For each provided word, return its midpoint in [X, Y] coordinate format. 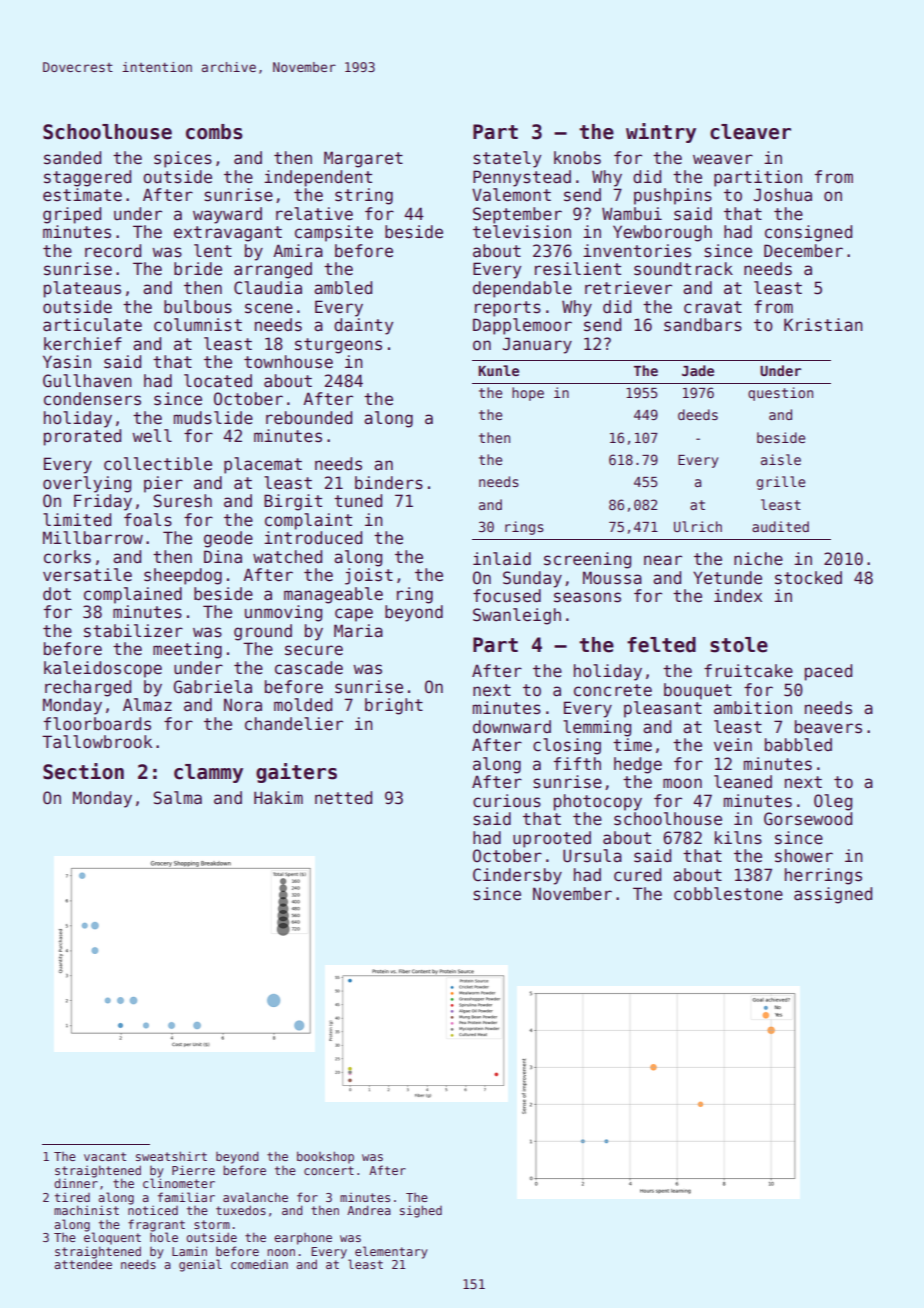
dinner [76, 1183]
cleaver [750, 132]
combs [214, 132]
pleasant [663, 709]
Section [83, 771]
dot [57, 594]
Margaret [363, 159]
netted [343, 797]
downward [512, 727]
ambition [753, 708]
